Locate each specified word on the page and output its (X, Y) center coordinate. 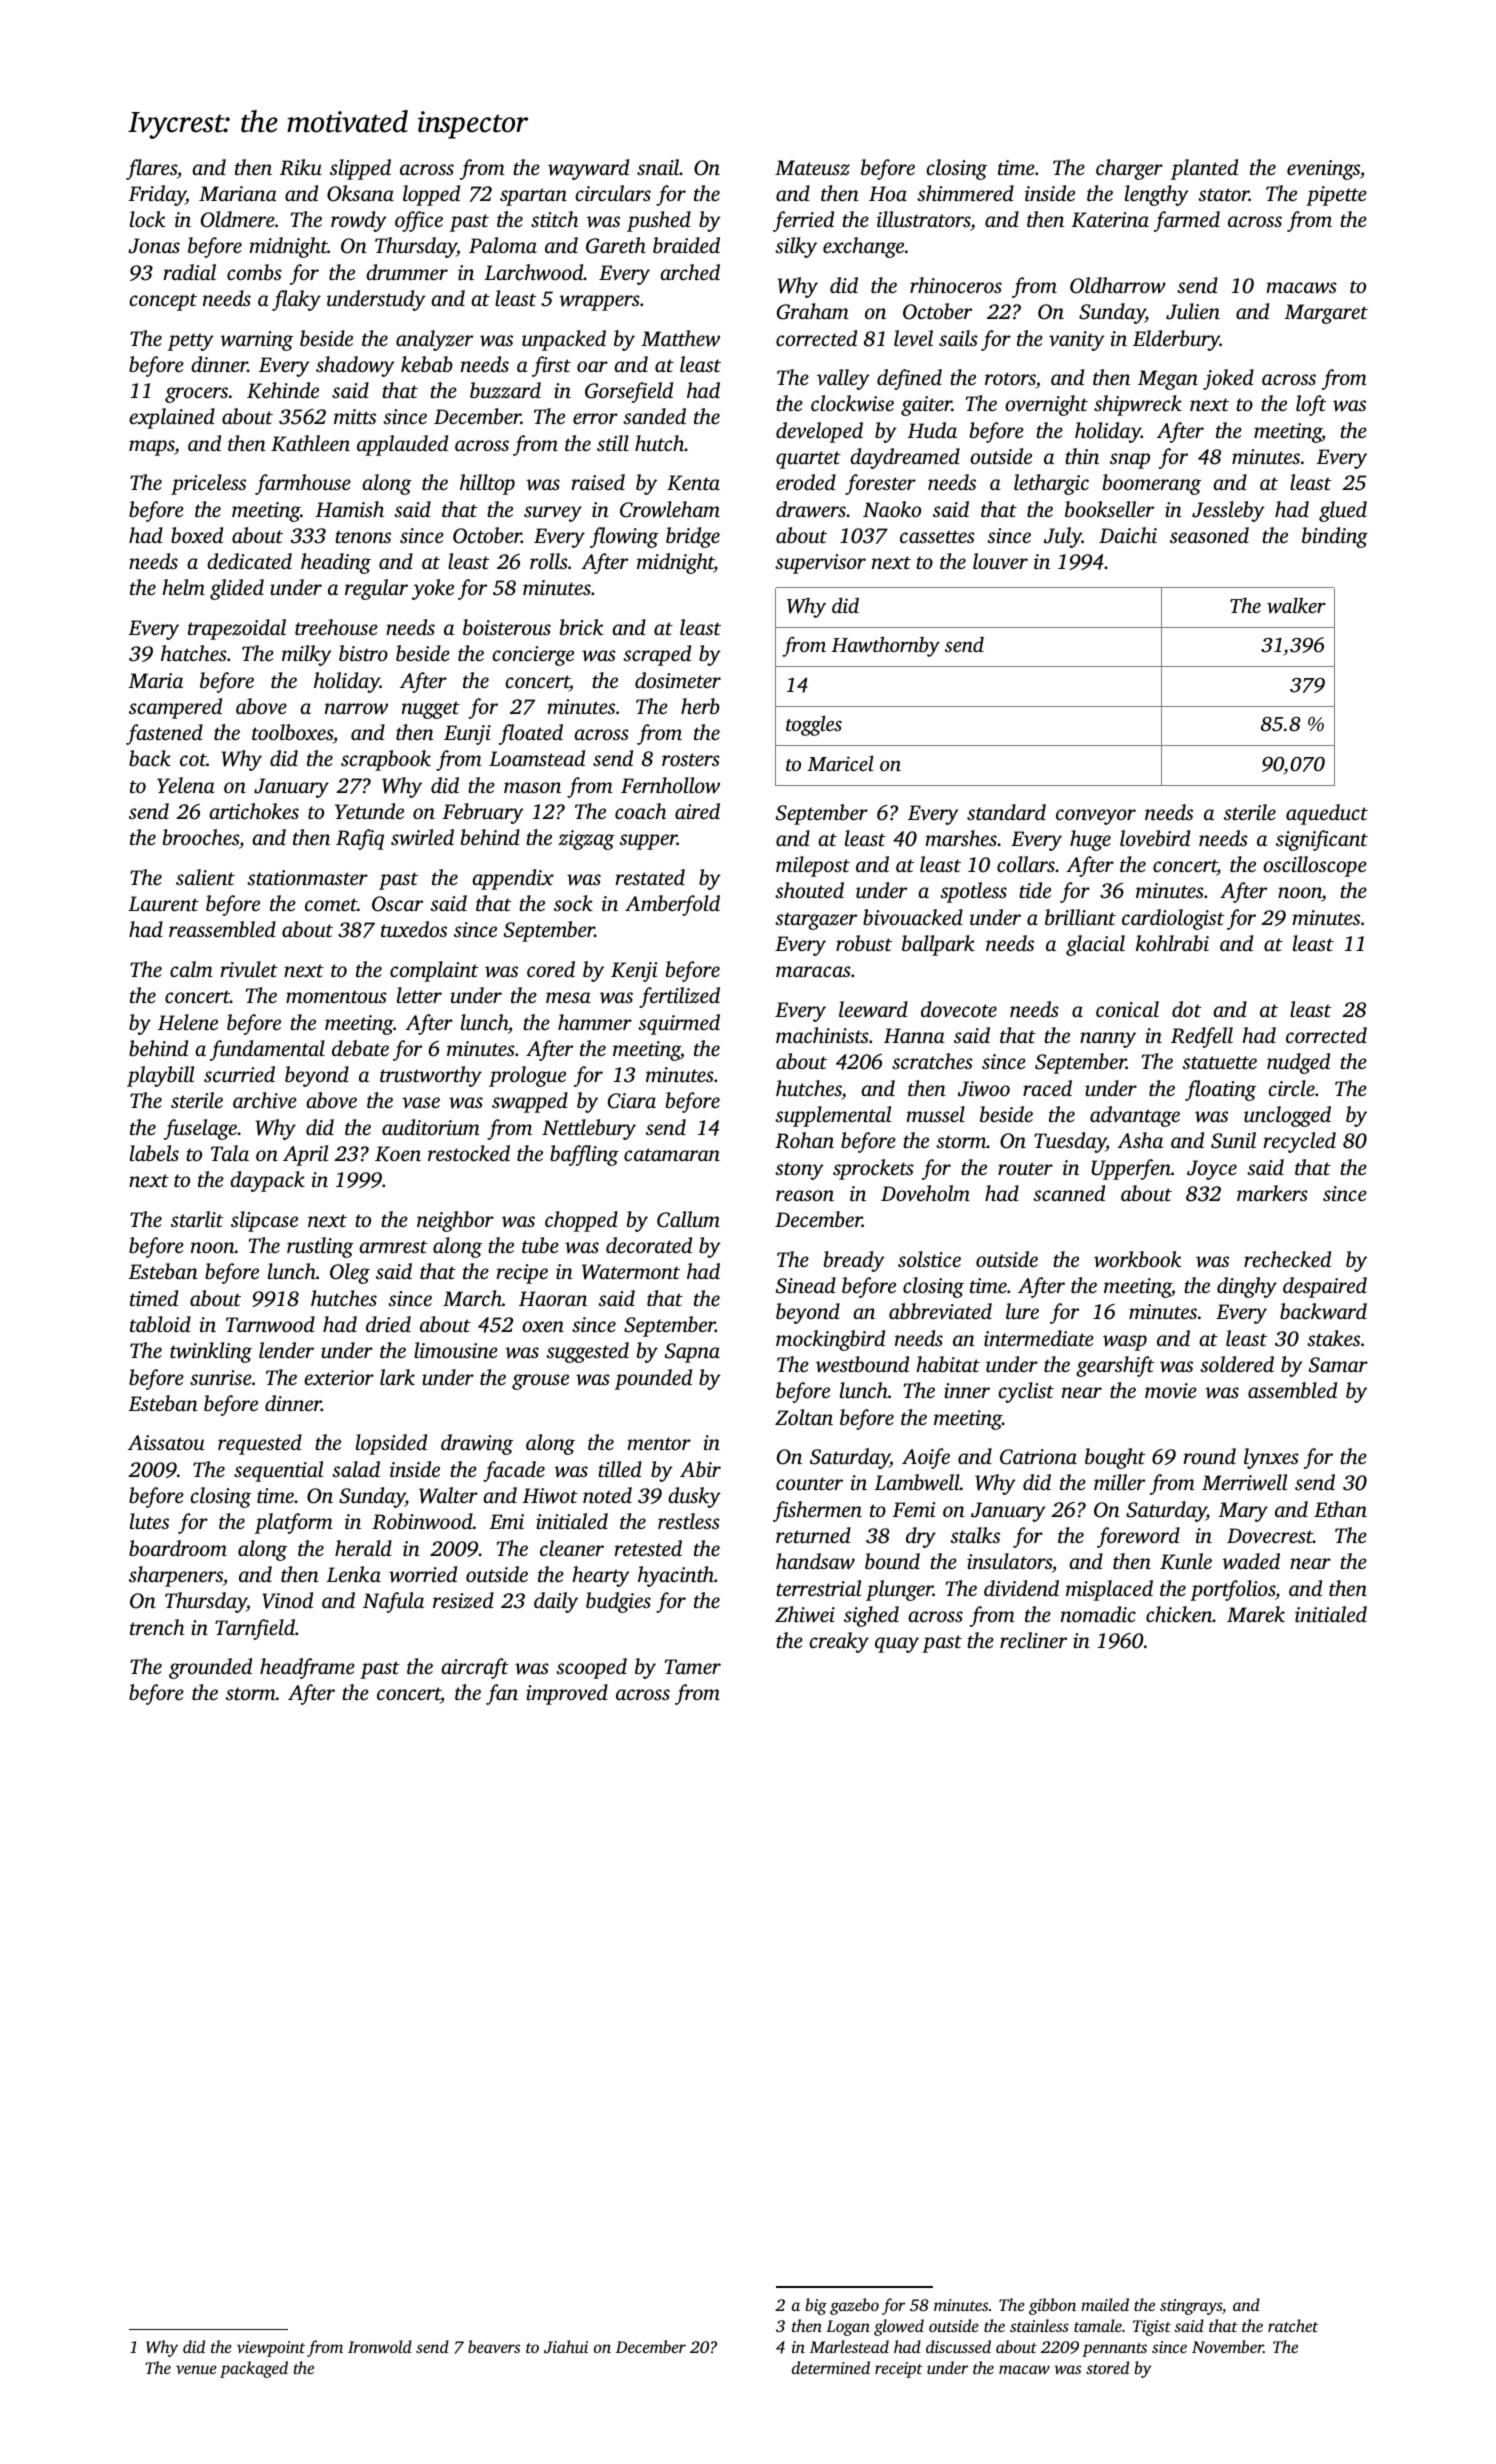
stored (1107, 2367)
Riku (301, 167)
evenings (1323, 170)
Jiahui (566, 2346)
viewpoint (271, 2349)
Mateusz (812, 168)
